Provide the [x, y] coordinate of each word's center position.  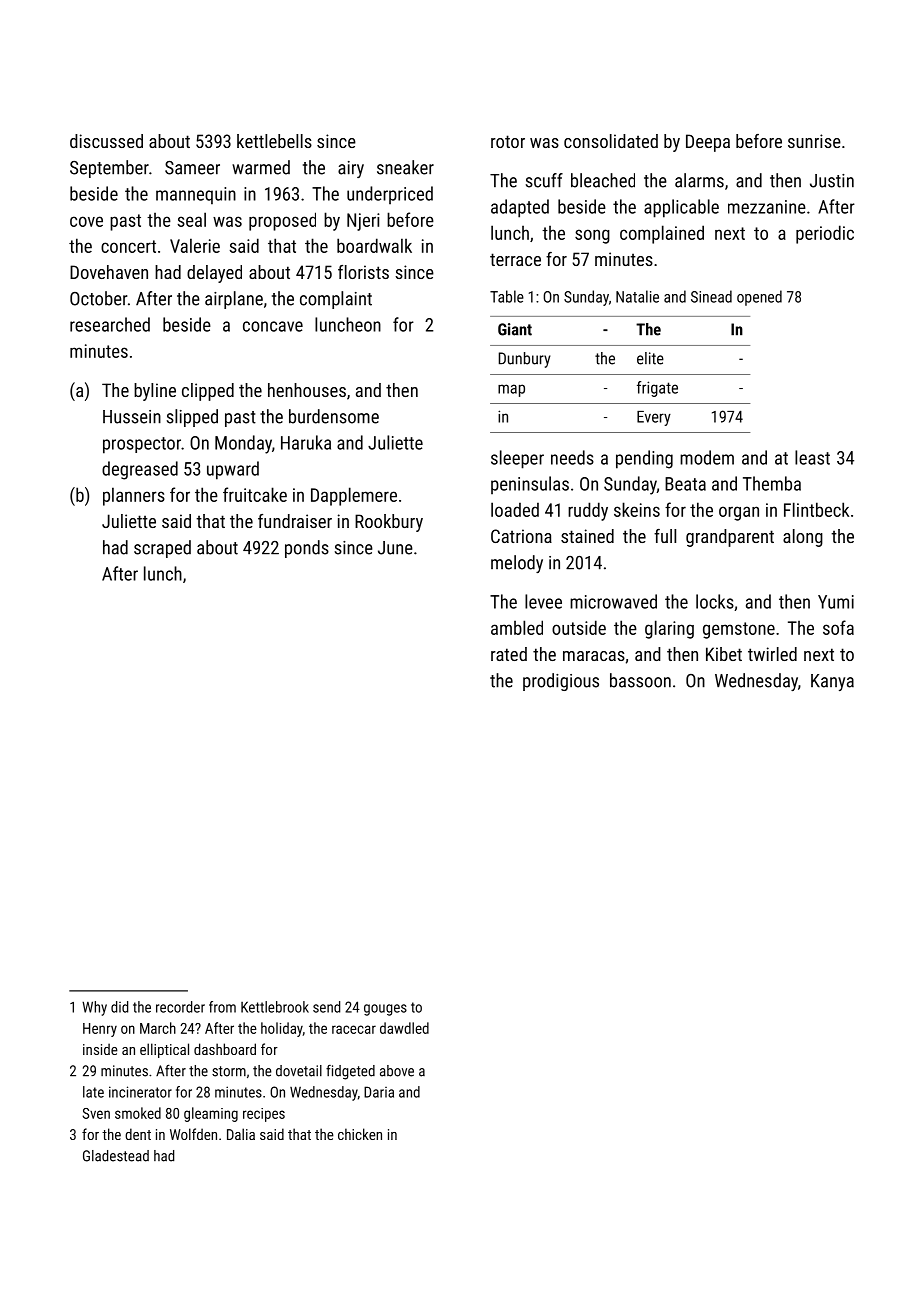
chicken [360, 1134]
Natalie [637, 296]
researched [110, 324]
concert [128, 246]
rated [509, 654]
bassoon [640, 680]
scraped [162, 549]
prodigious [561, 682]
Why [94, 1008]
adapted [520, 208]
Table [507, 296]
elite [650, 358]
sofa [838, 627]
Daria [379, 1092]
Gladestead [116, 1156]
